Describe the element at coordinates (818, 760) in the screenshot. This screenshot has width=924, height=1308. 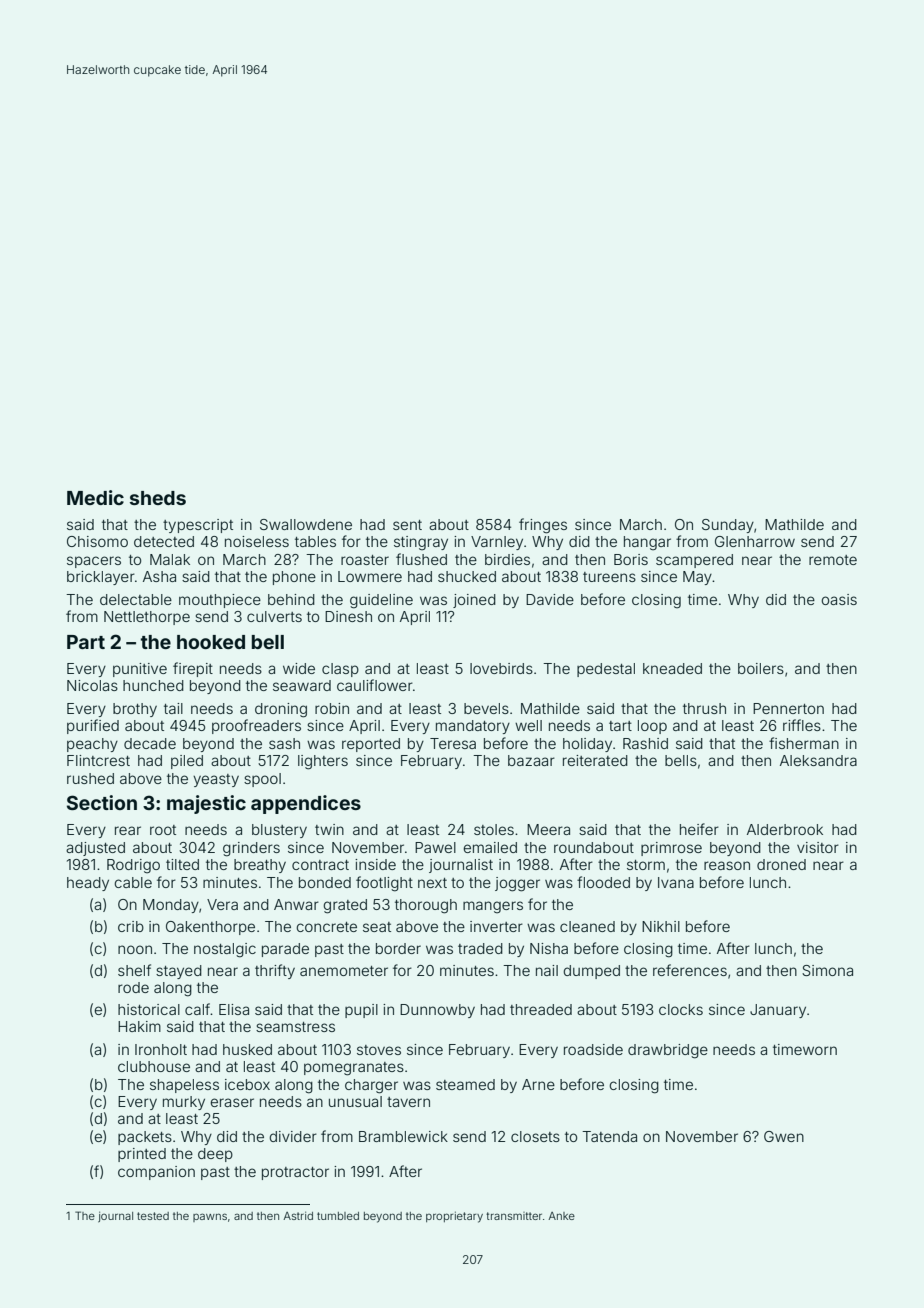
I see `Aleksandra` at that location.
